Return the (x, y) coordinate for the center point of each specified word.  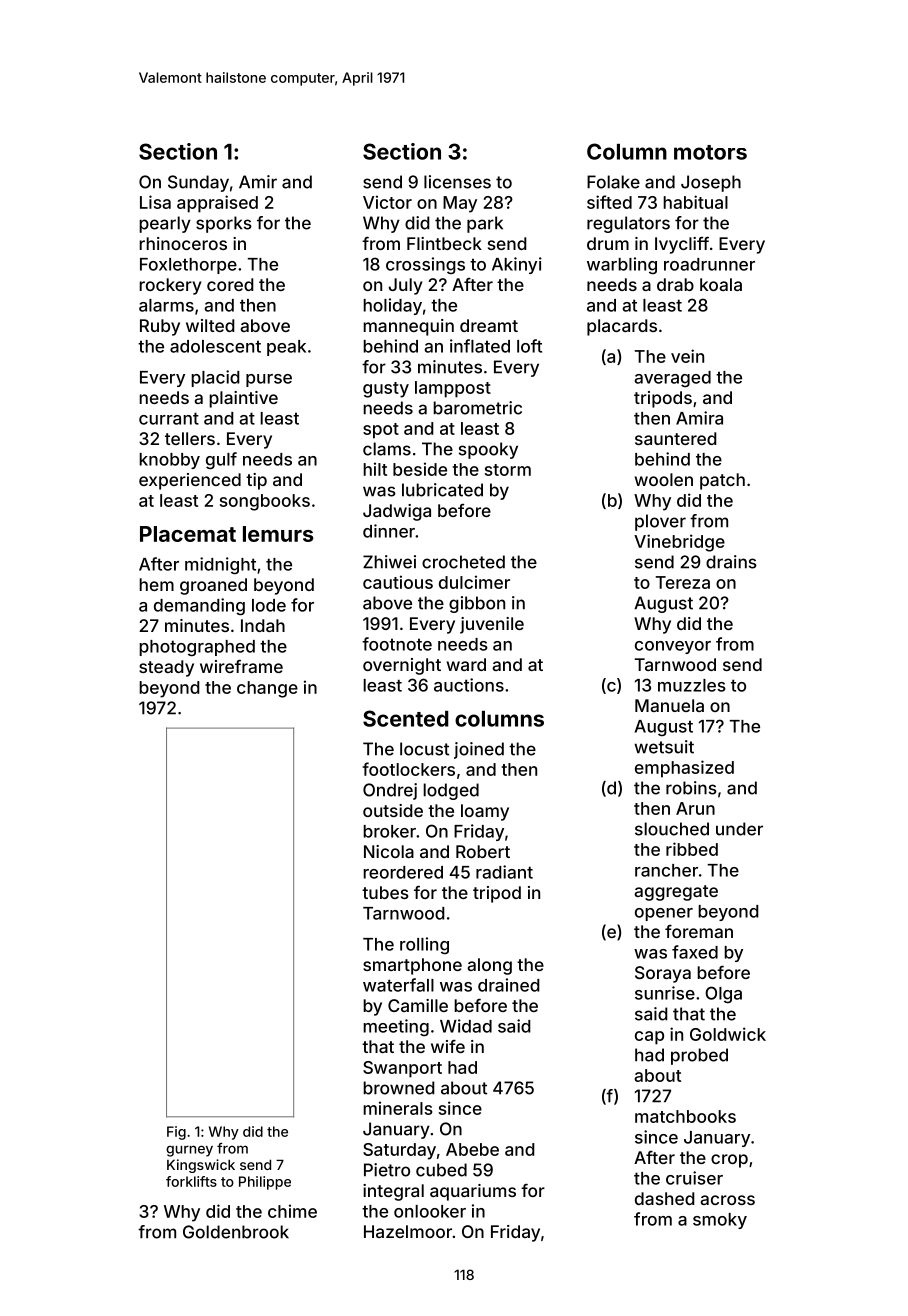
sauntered (676, 438)
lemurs (278, 534)
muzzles (692, 685)
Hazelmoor (408, 1231)
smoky (720, 1221)
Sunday (198, 183)
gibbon (477, 604)
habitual (695, 202)
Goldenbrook (236, 1232)
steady (166, 668)
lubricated (442, 490)
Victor (387, 202)
